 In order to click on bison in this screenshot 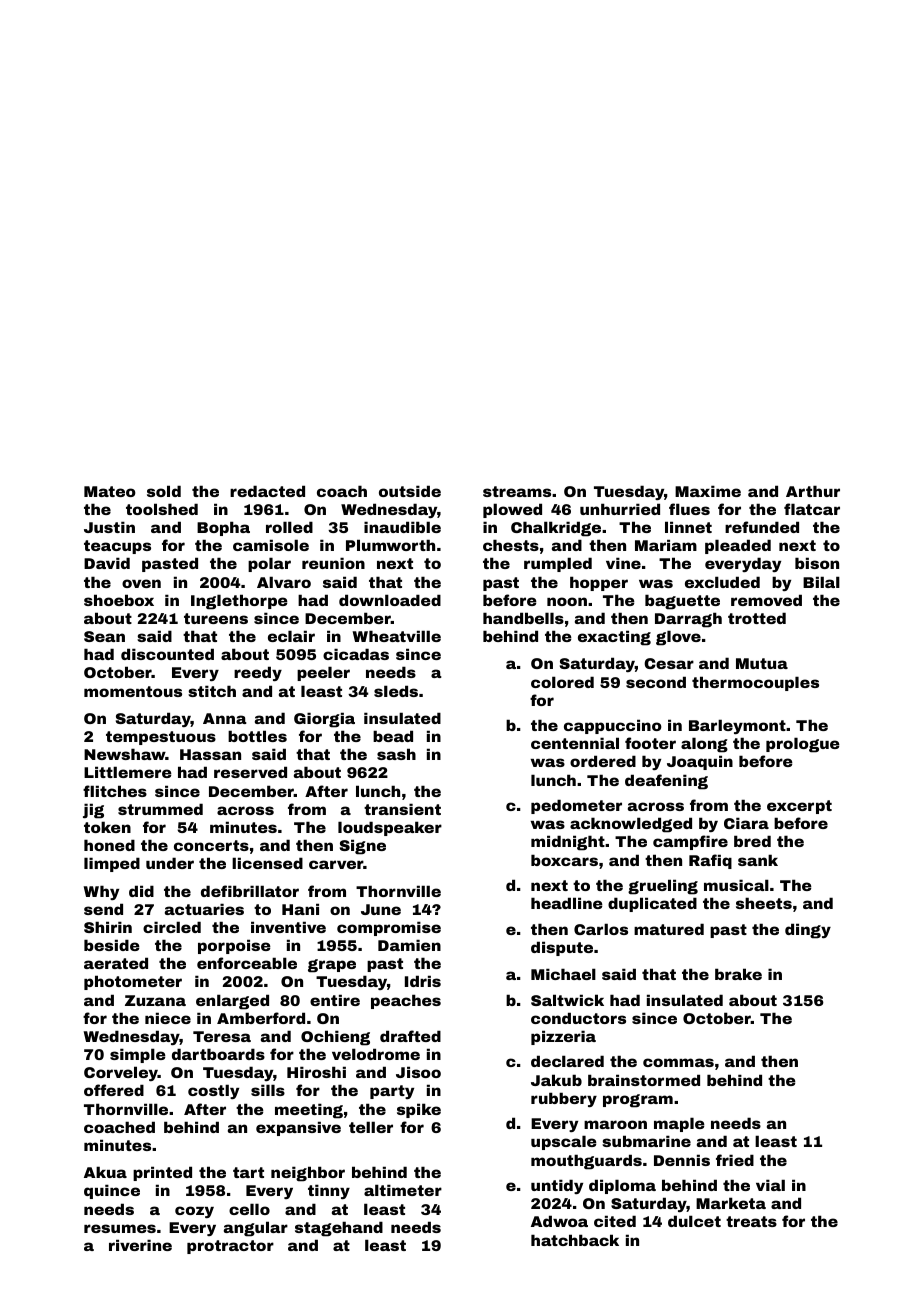, I will do `click(817, 563)`.
